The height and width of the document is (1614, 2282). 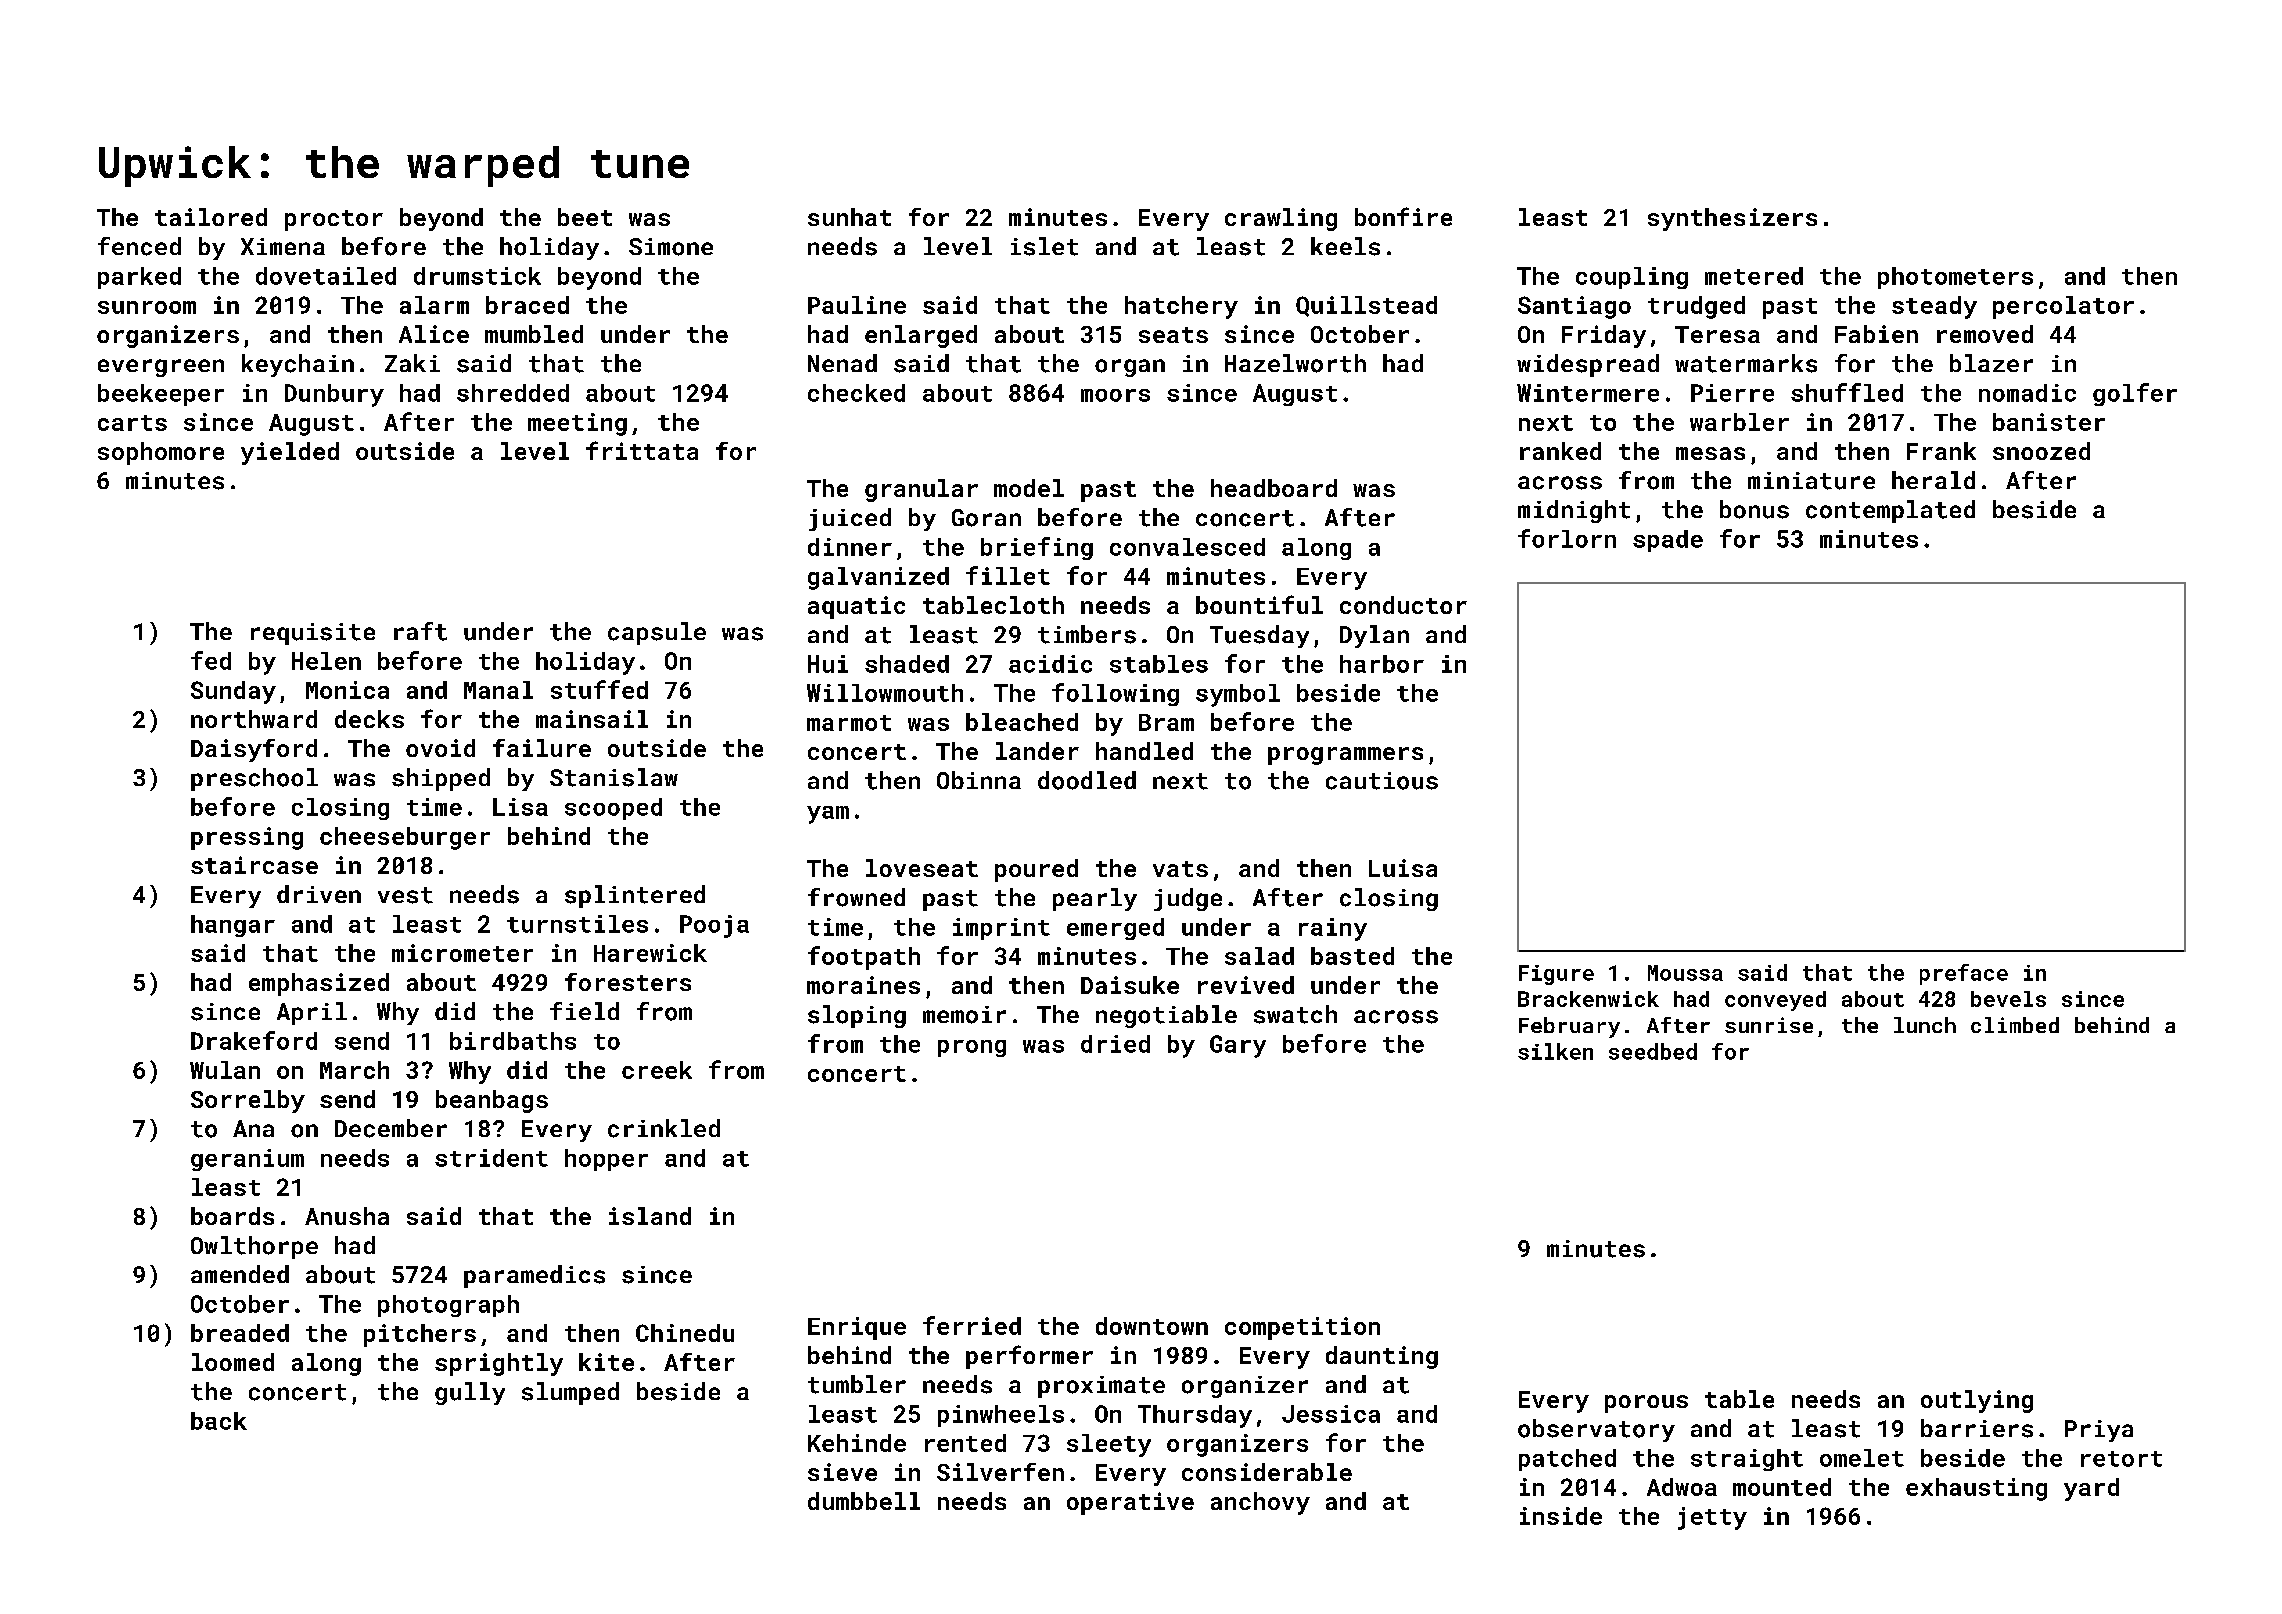 I want to click on outlying, so click(x=1977, y=1401).
